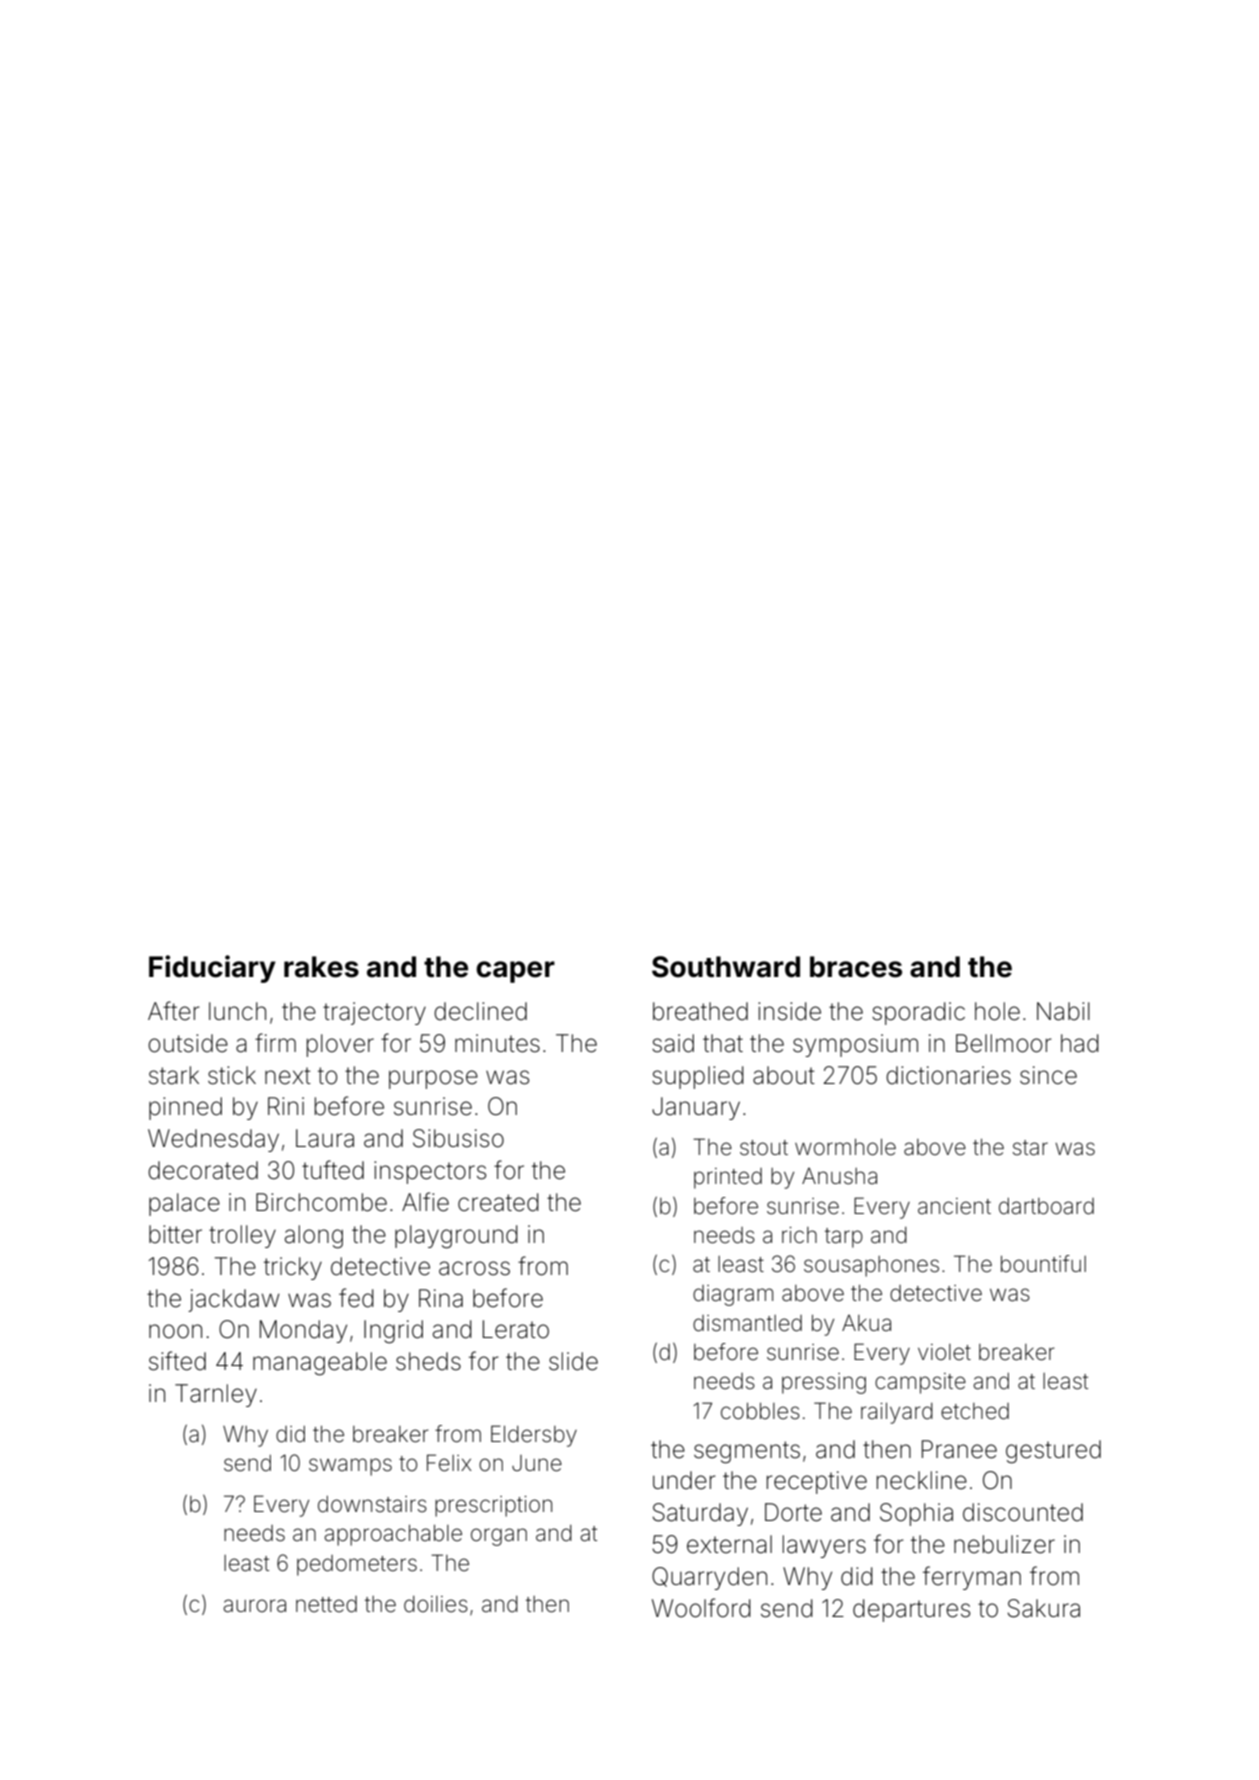  What do you see at coordinates (1046, 1206) in the page?
I see `dartboard` at bounding box center [1046, 1206].
